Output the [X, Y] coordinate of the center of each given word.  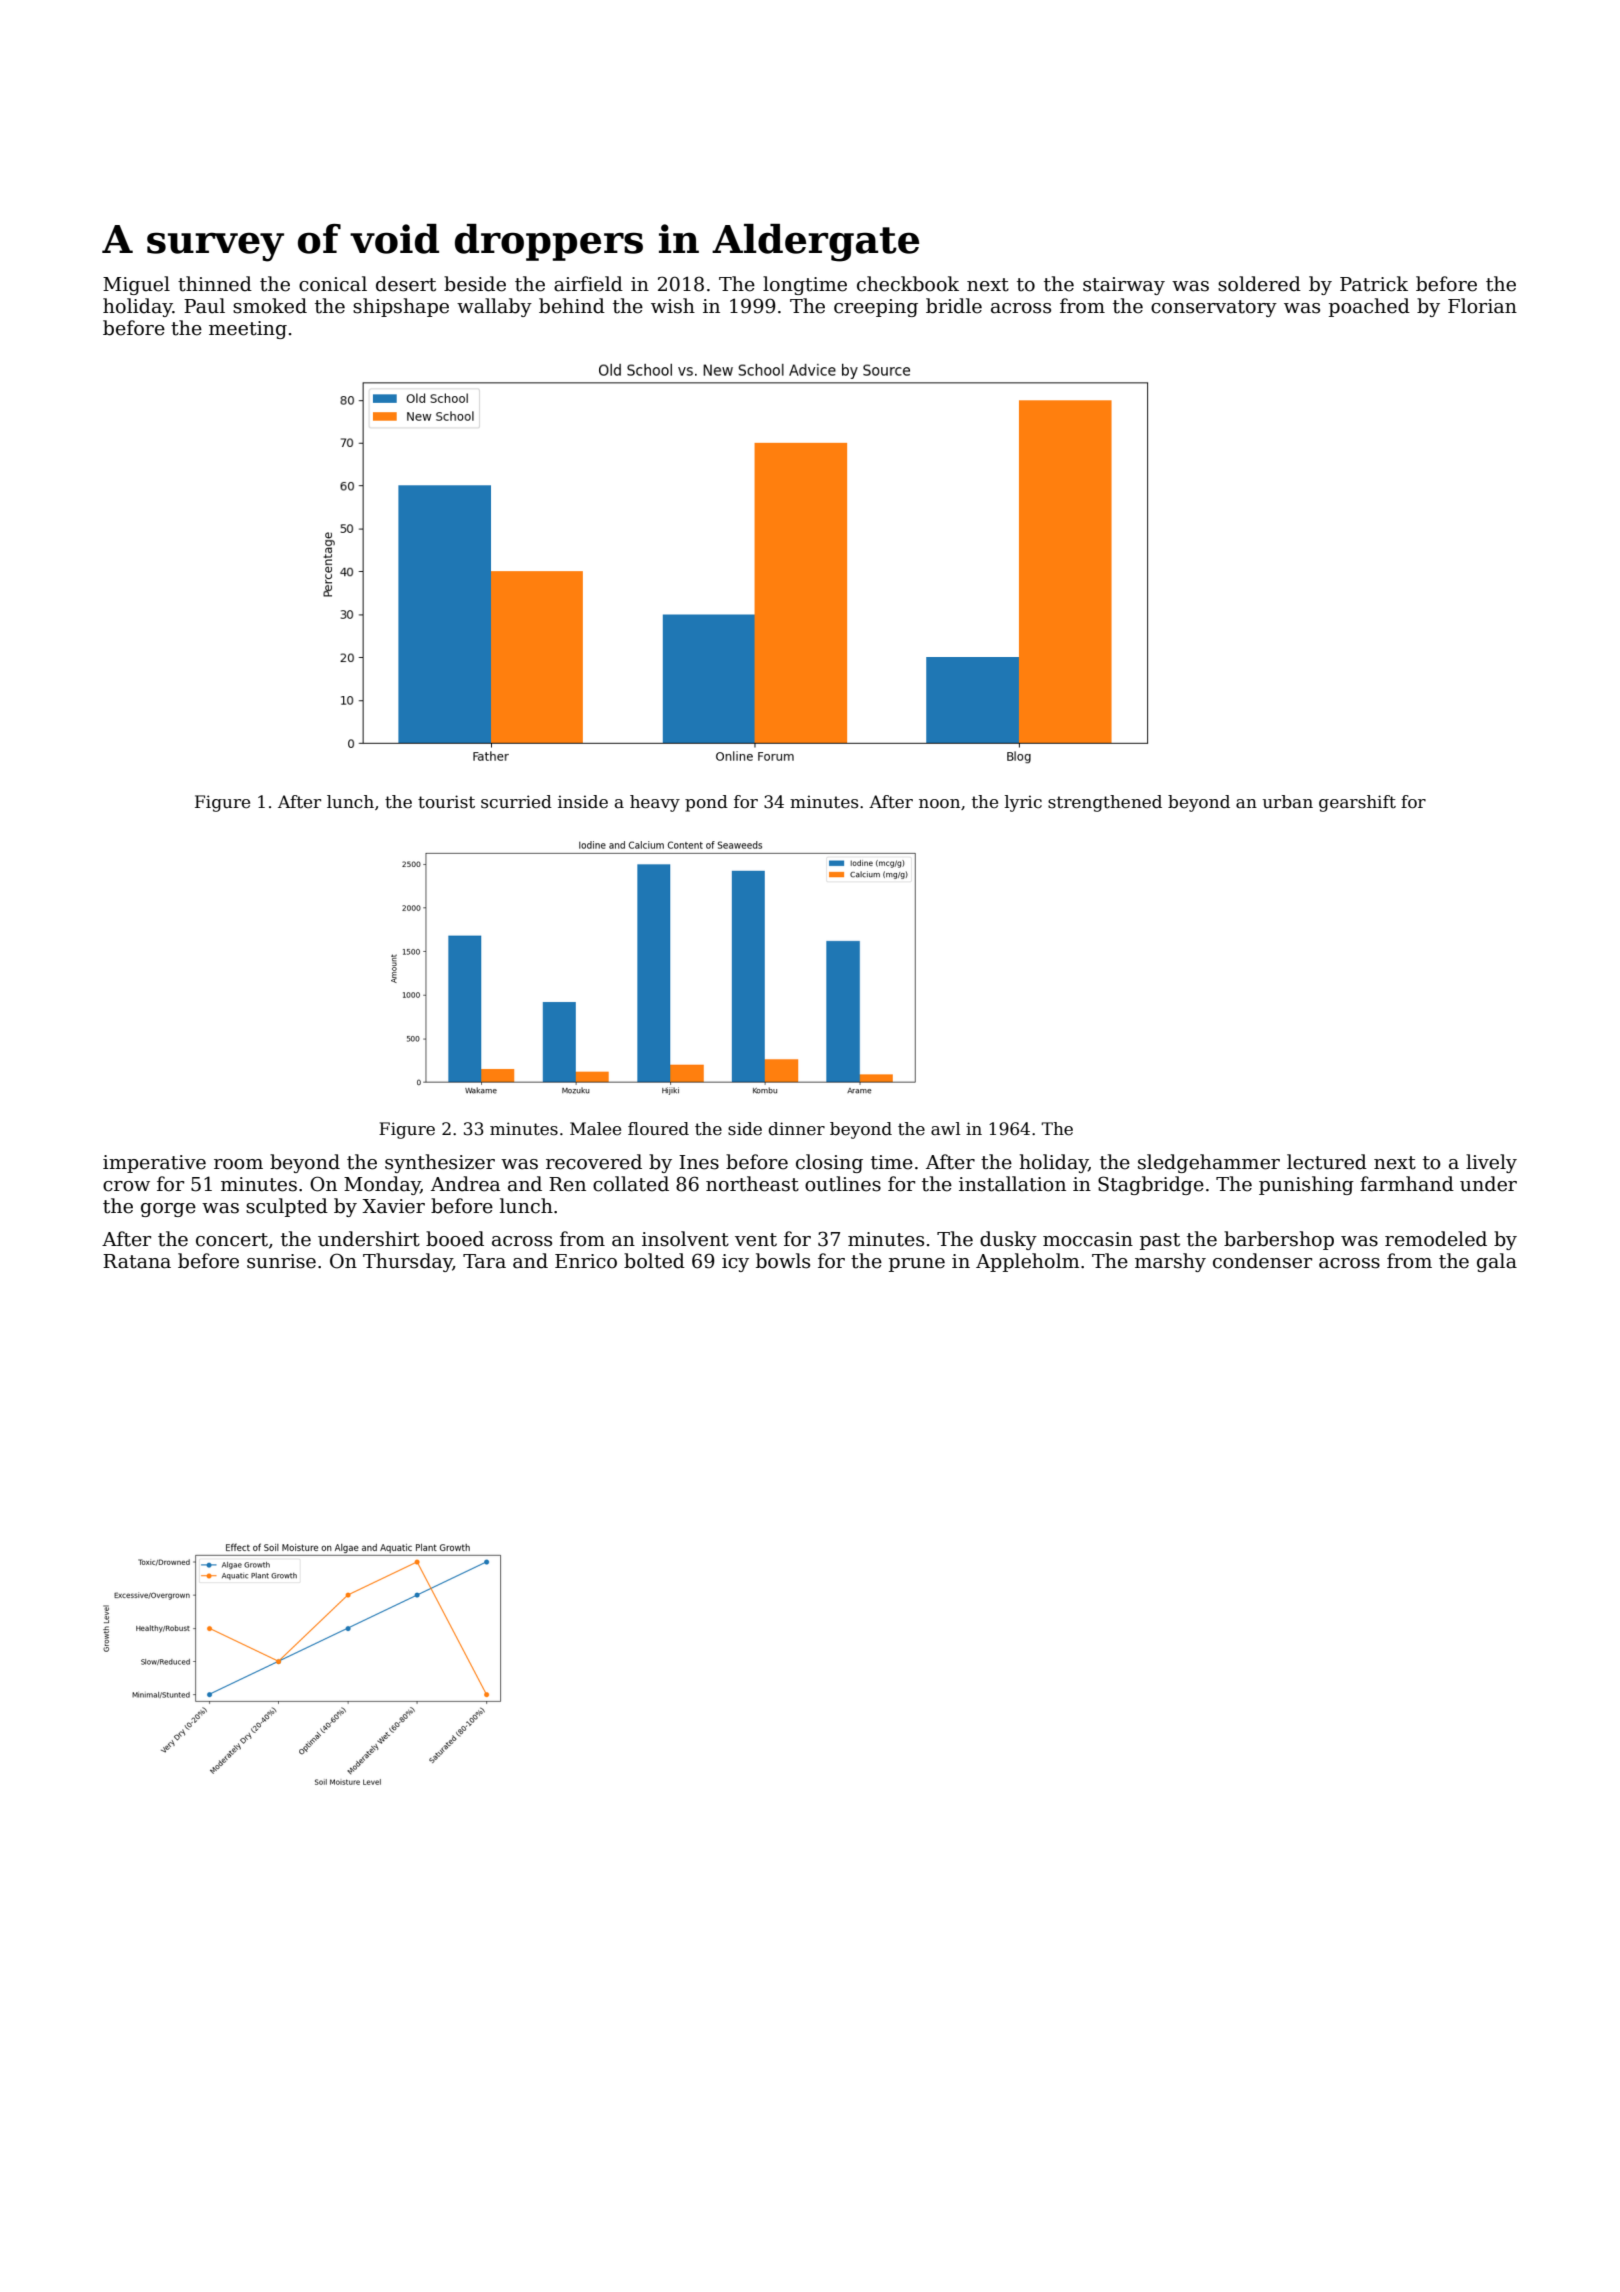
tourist [446, 802]
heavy [655, 803]
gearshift [1357, 803]
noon [939, 804]
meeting [248, 330]
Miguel [136, 285]
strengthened [1105, 803]
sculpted [287, 1207]
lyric [1023, 803]
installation [1012, 1184]
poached [1369, 307]
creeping [876, 308]
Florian [1482, 306]
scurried [516, 802]
